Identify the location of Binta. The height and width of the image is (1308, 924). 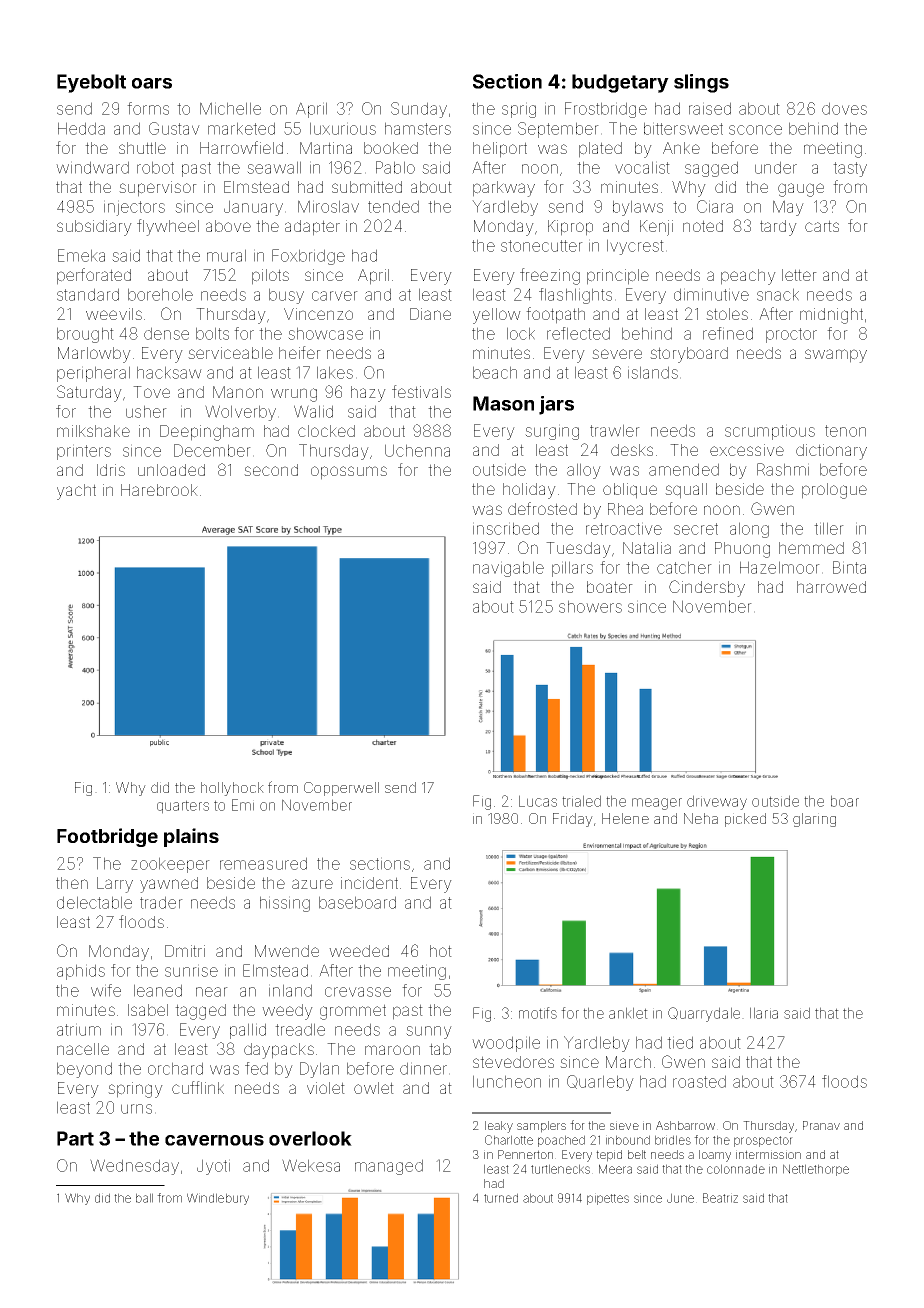
(849, 567).
